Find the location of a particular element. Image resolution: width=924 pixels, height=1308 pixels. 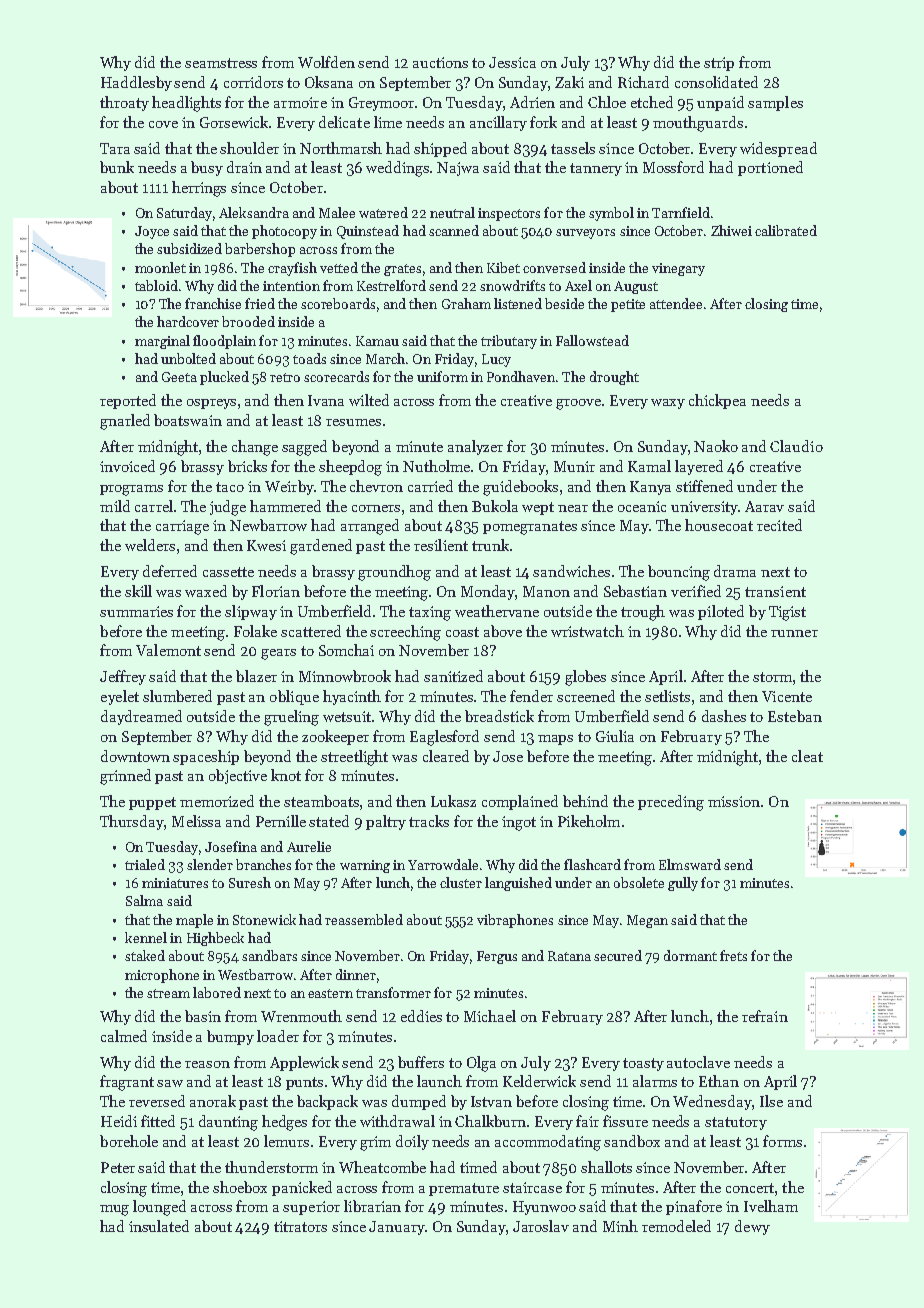

taxing is located at coordinates (430, 613).
